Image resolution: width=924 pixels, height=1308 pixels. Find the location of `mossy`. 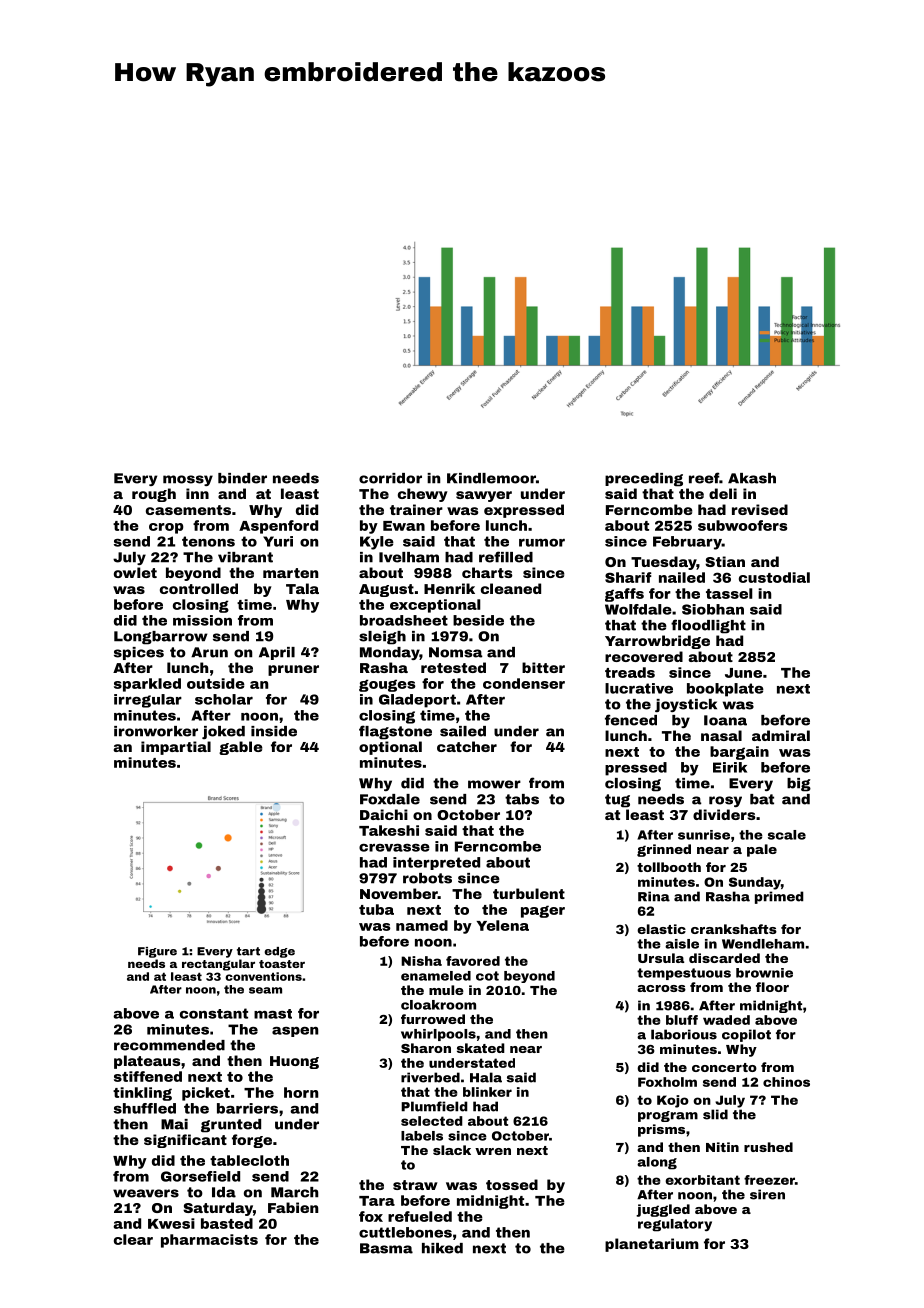

mossy is located at coordinates (188, 480).
